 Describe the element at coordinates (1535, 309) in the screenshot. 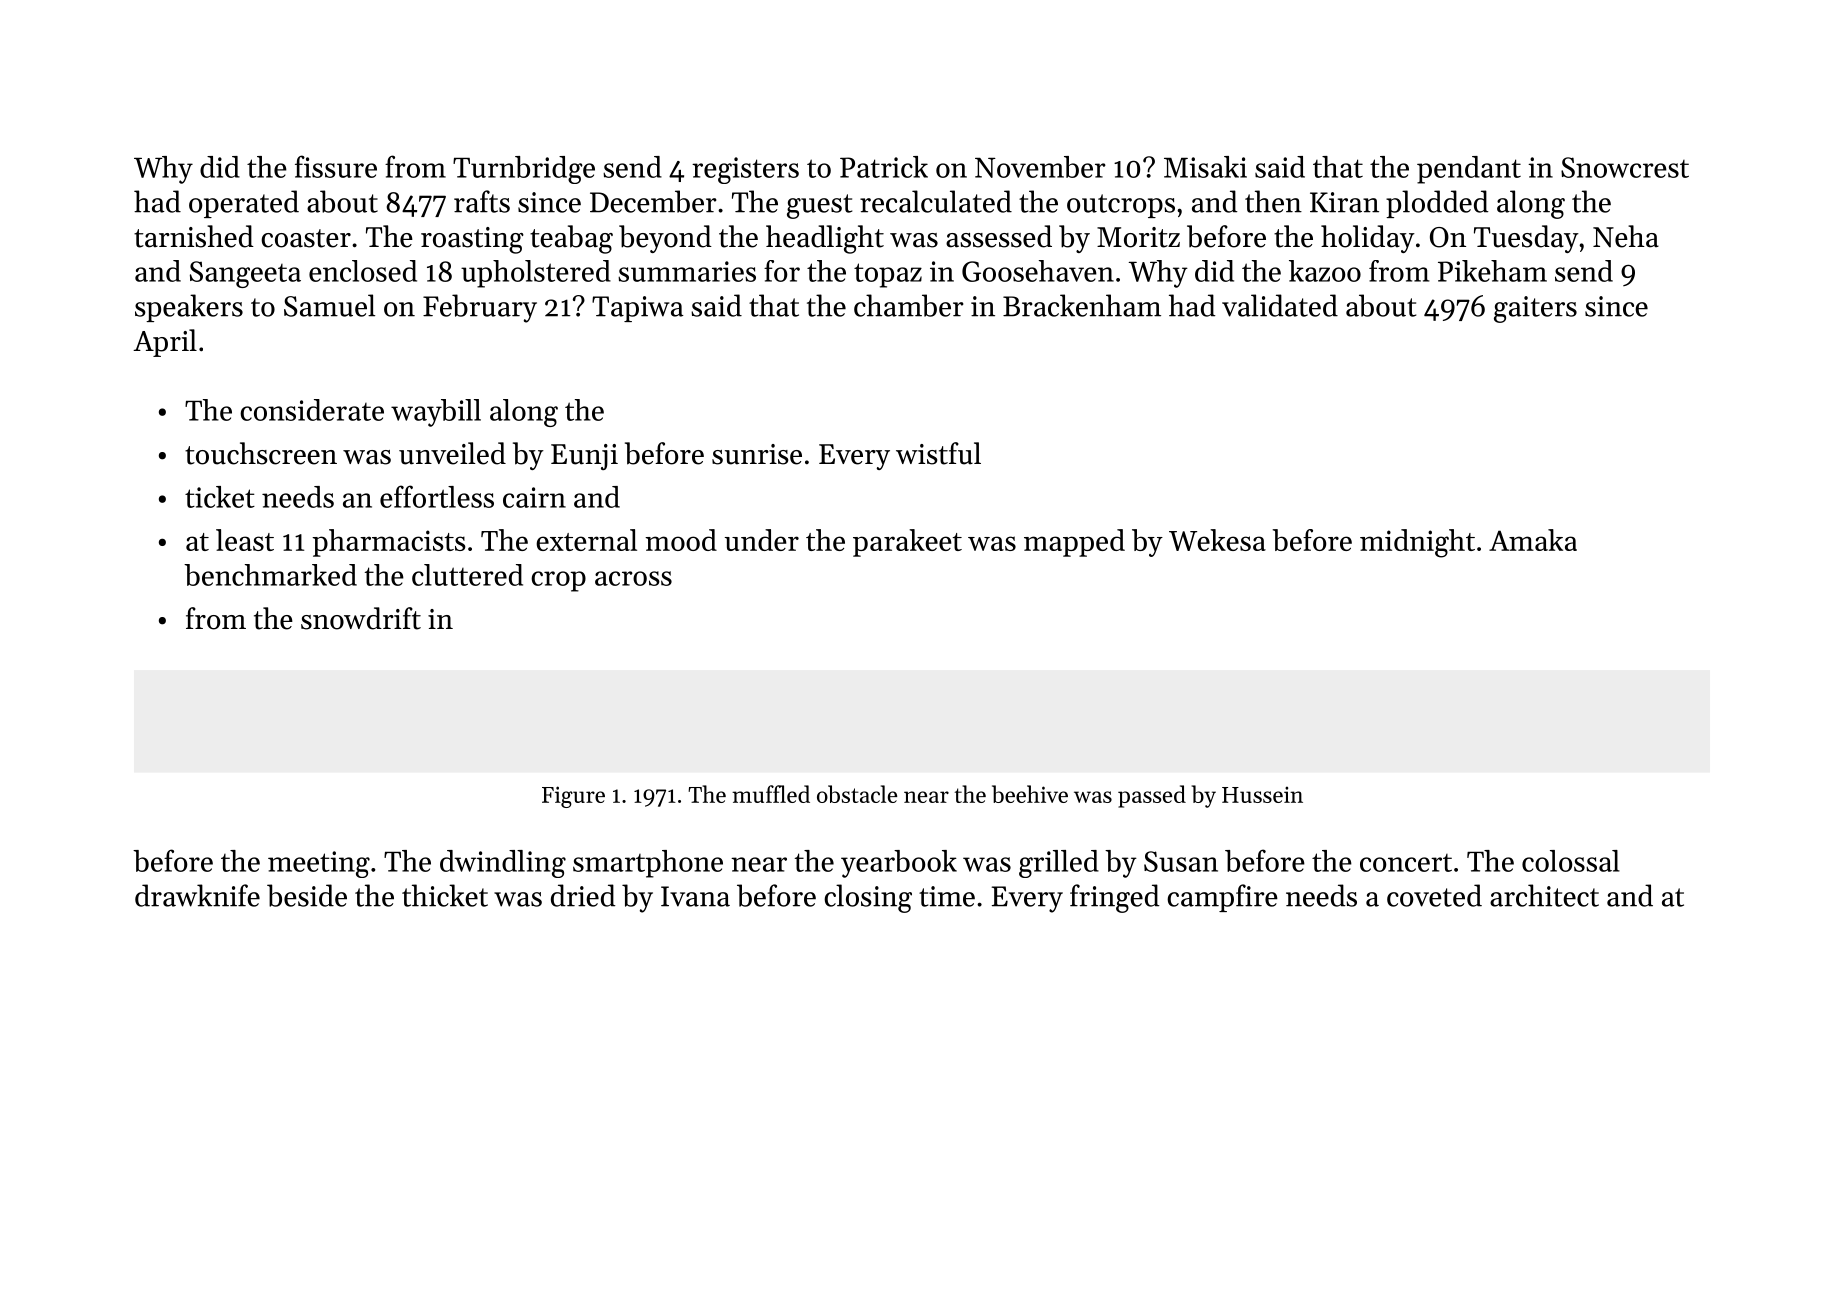

I see `gaiters` at that location.
